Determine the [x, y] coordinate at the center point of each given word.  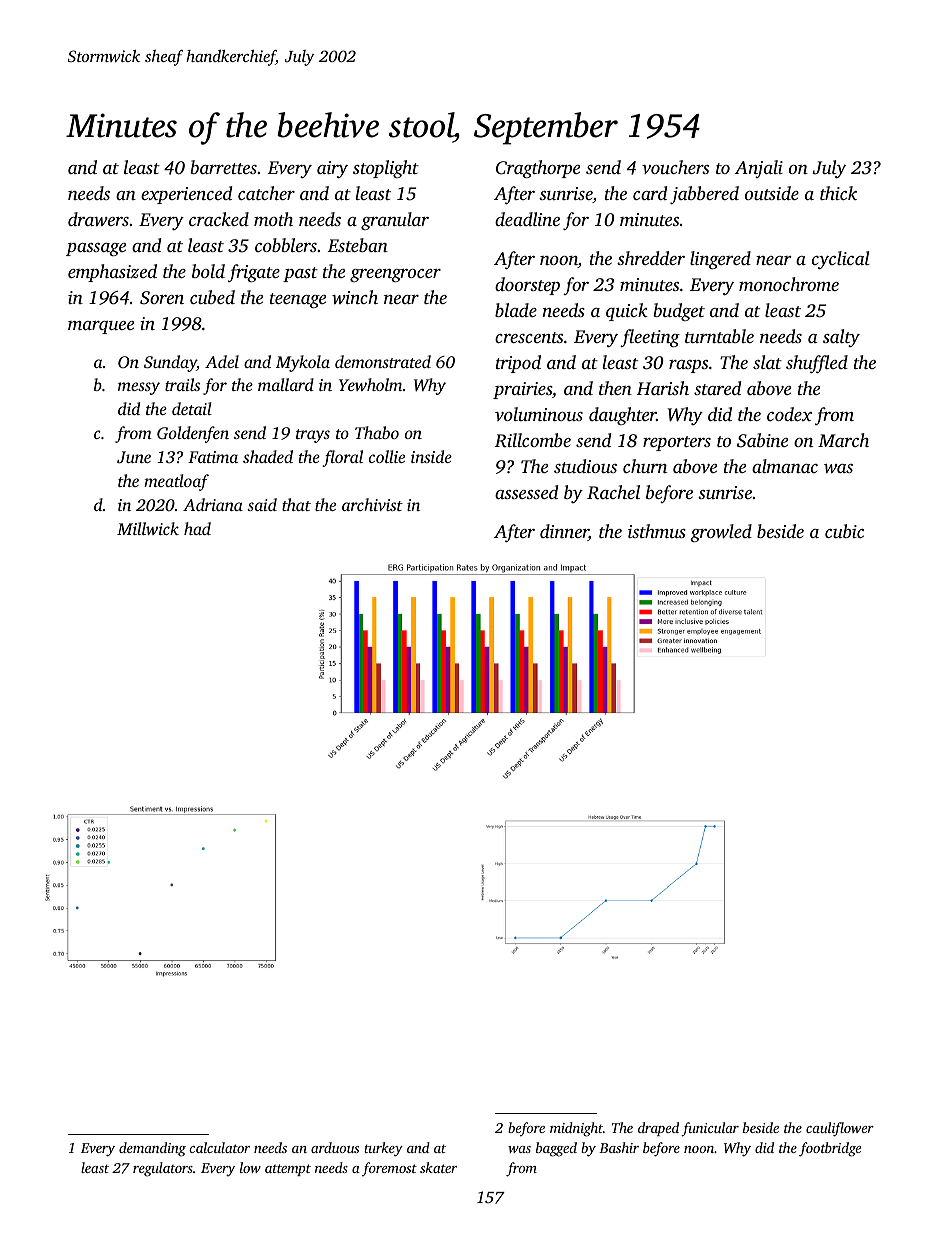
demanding [152, 1149]
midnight [576, 1129]
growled [721, 533]
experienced [186, 195]
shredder [651, 258]
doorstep [527, 286]
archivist [372, 504]
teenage [298, 300]
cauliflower [840, 1129]
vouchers [675, 167]
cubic [844, 531]
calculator [219, 1147]
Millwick [148, 528]
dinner [564, 532]
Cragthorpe [538, 169]
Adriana [213, 504]
